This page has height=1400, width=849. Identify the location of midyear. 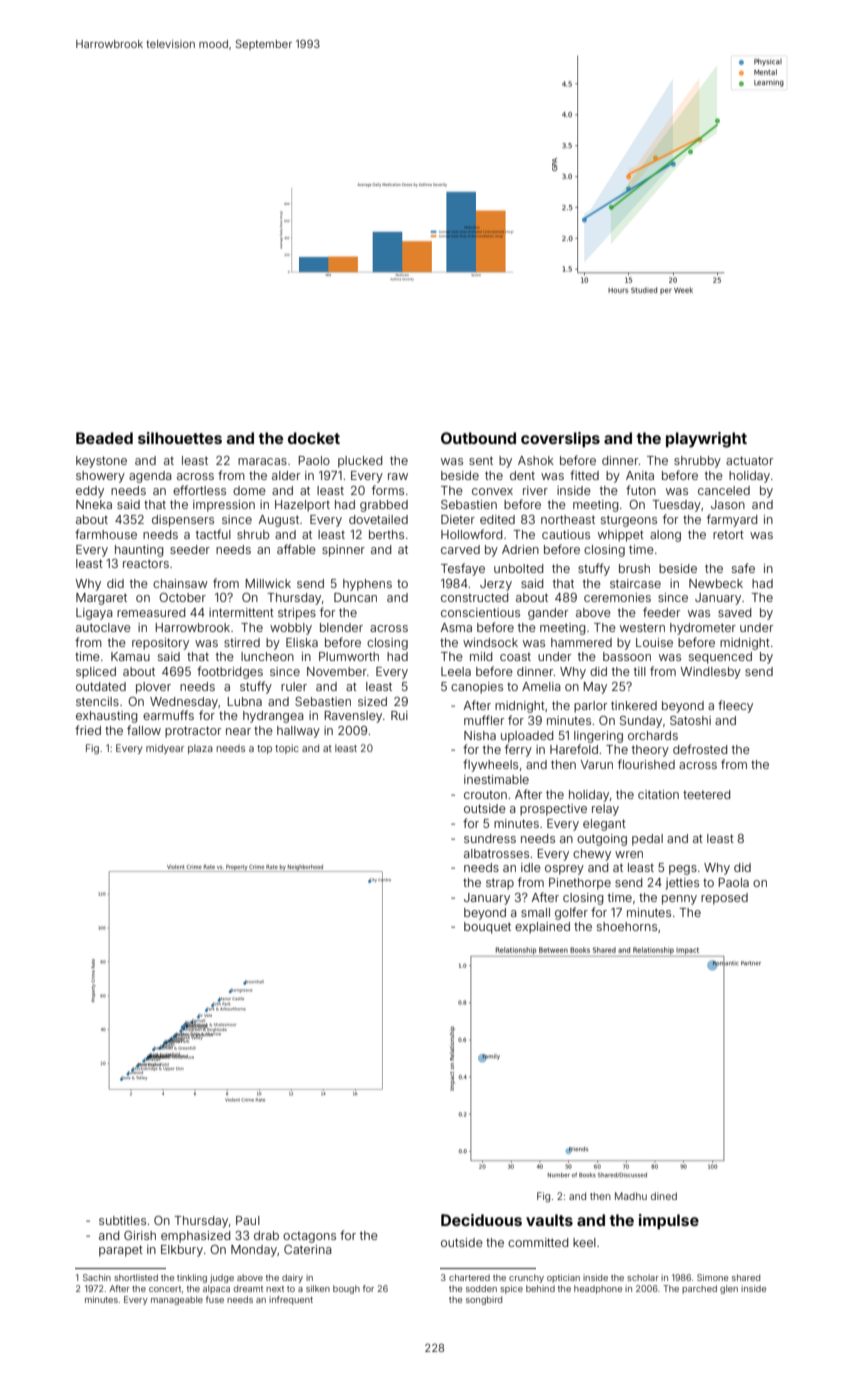
(165, 749).
